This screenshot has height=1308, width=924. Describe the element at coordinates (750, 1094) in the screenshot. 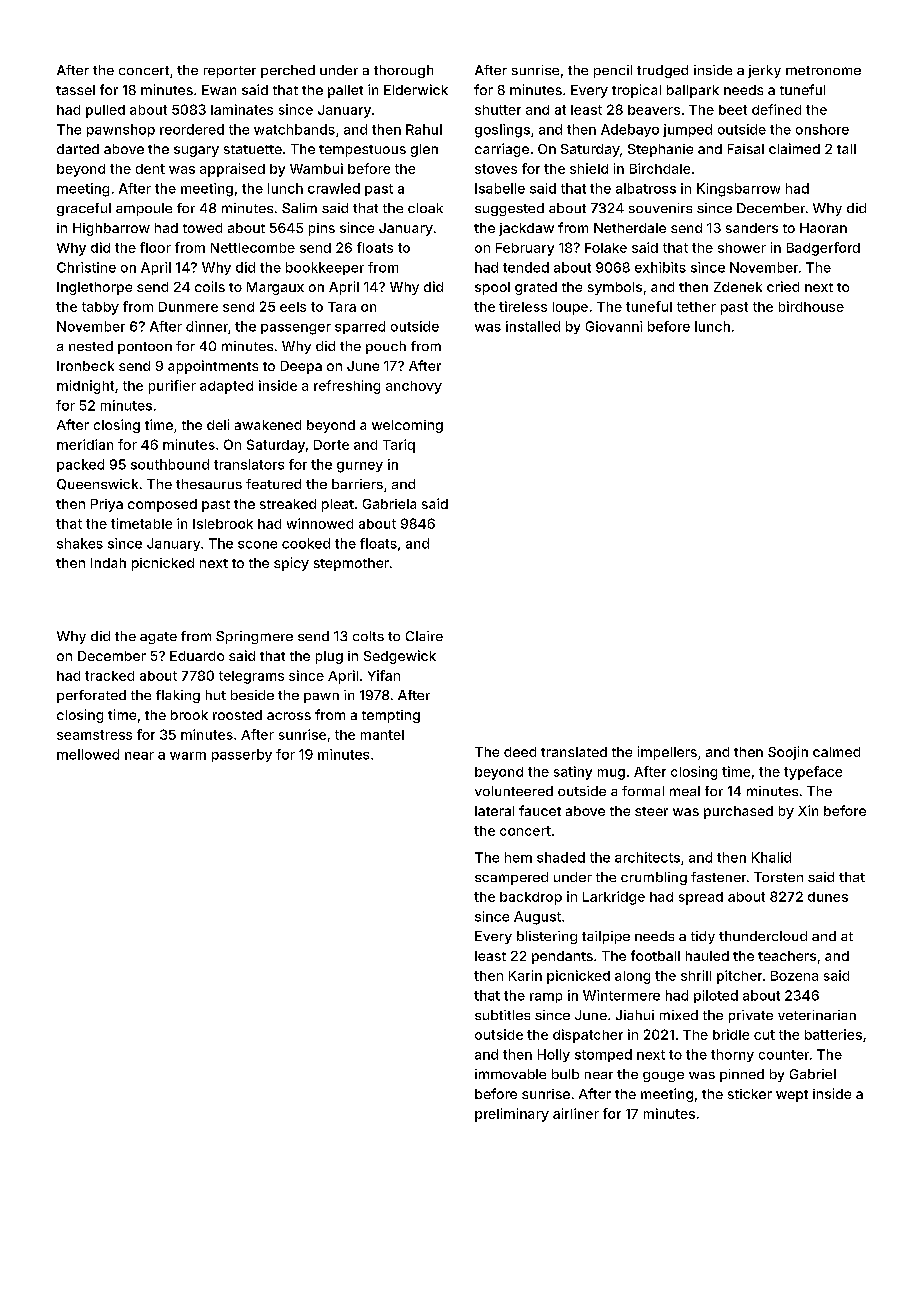

I see `sticker` at that location.
